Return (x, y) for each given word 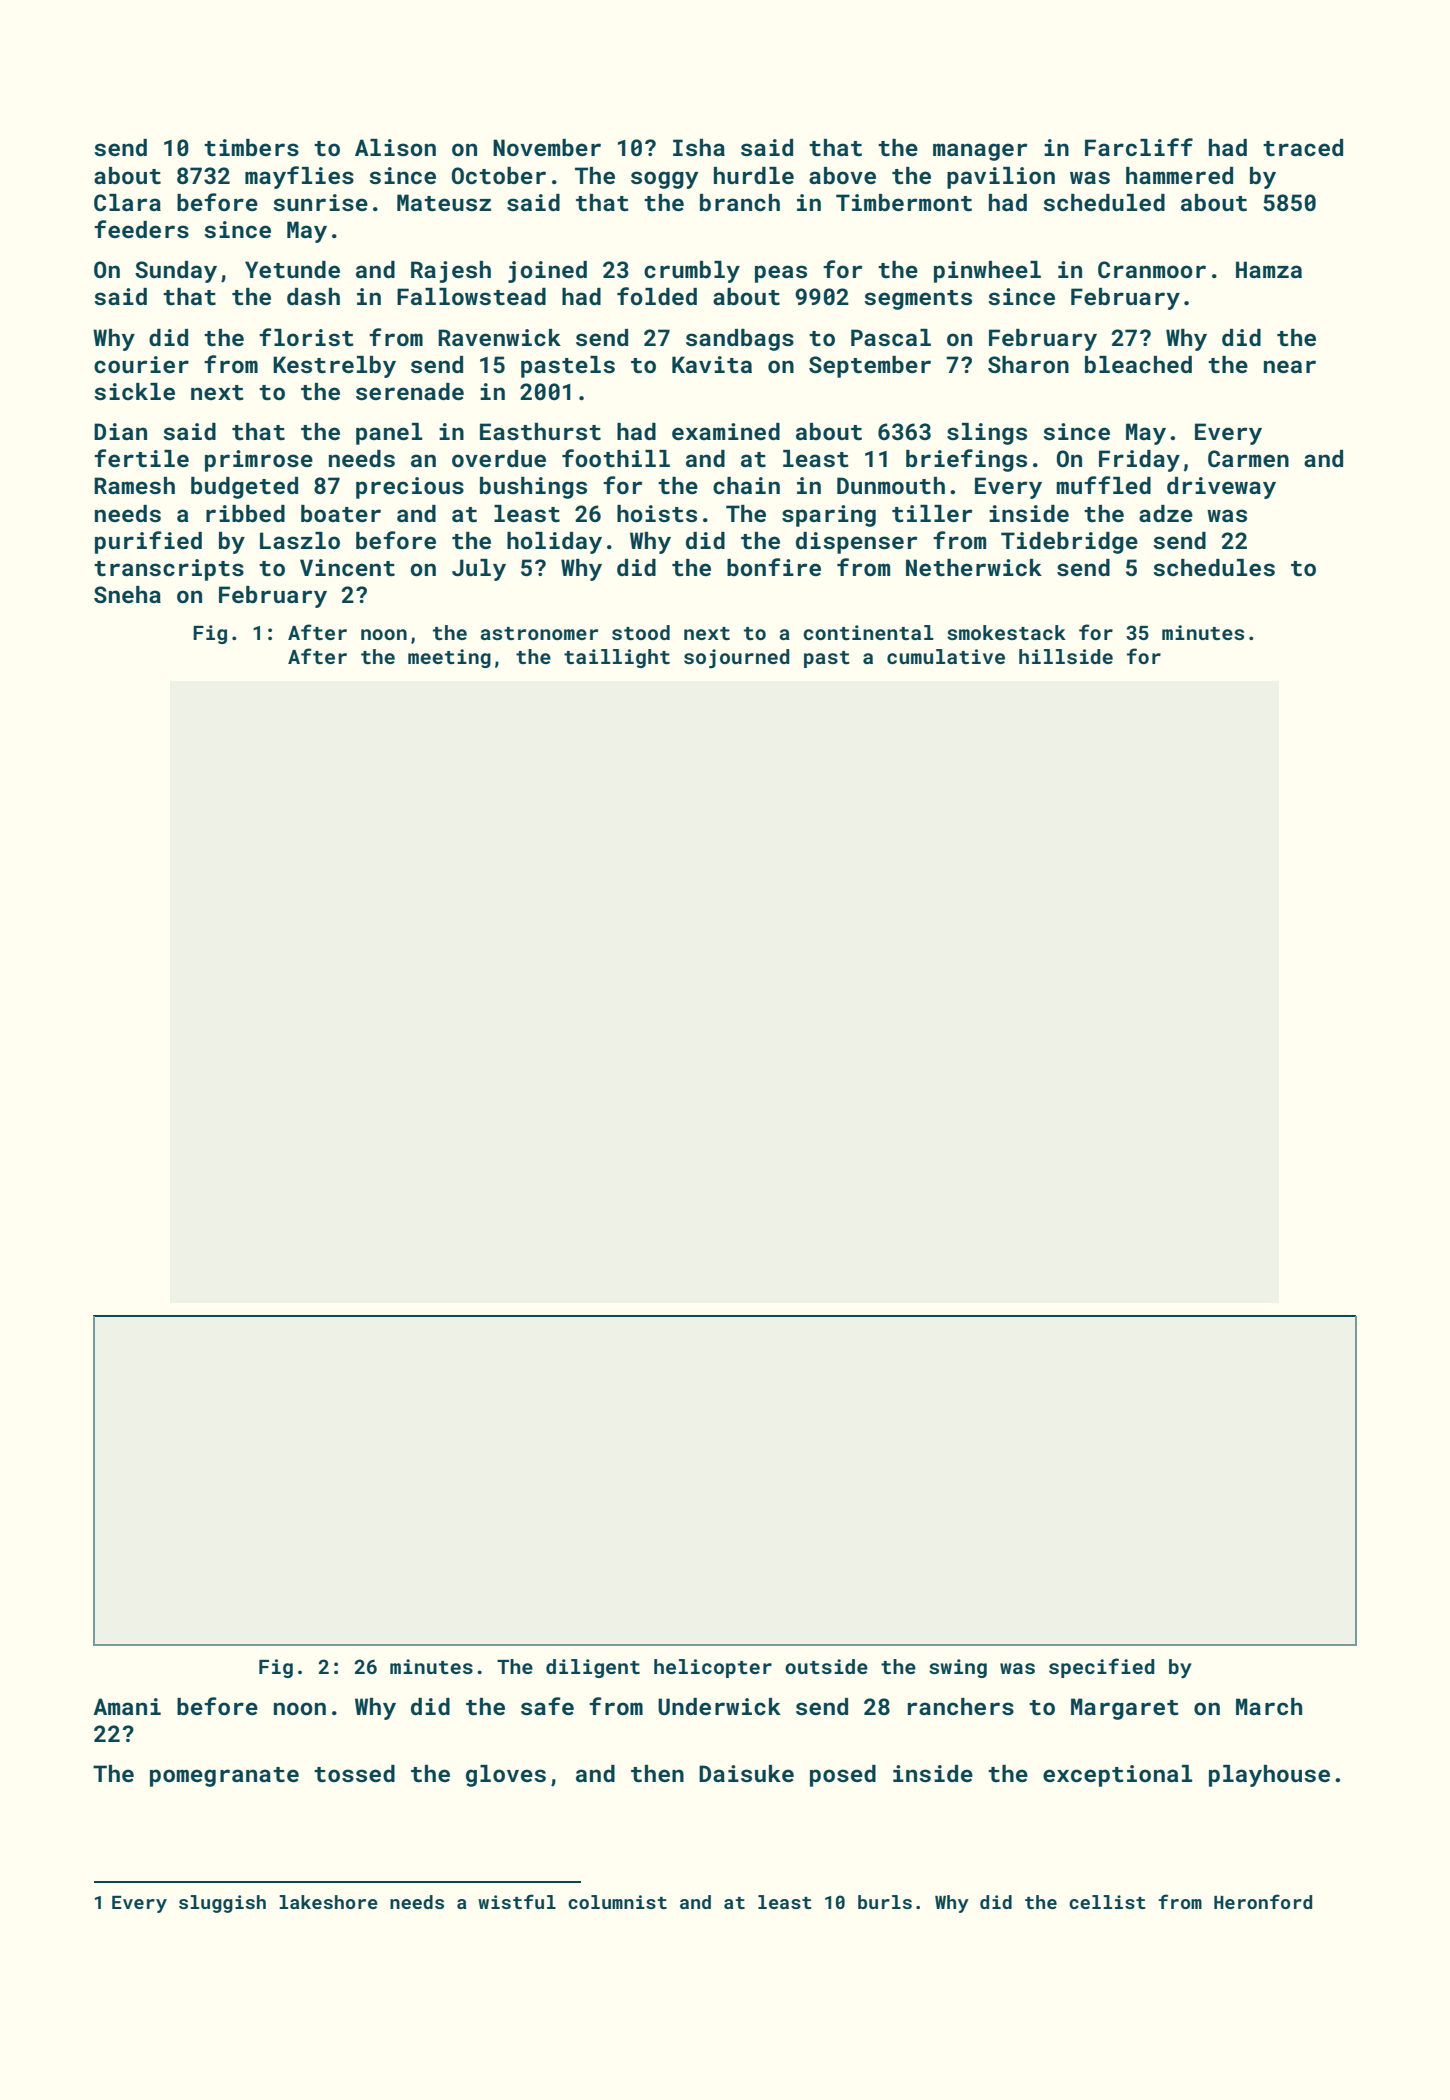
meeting (449, 658)
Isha (699, 147)
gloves (506, 1776)
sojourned (737, 659)
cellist (1107, 1902)
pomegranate (224, 1777)
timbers (251, 147)
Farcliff (1139, 147)
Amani (127, 1706)
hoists (657, 513)
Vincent (347, 567)
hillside (1066, 656)
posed (843, 1776)
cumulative (946, 656)
